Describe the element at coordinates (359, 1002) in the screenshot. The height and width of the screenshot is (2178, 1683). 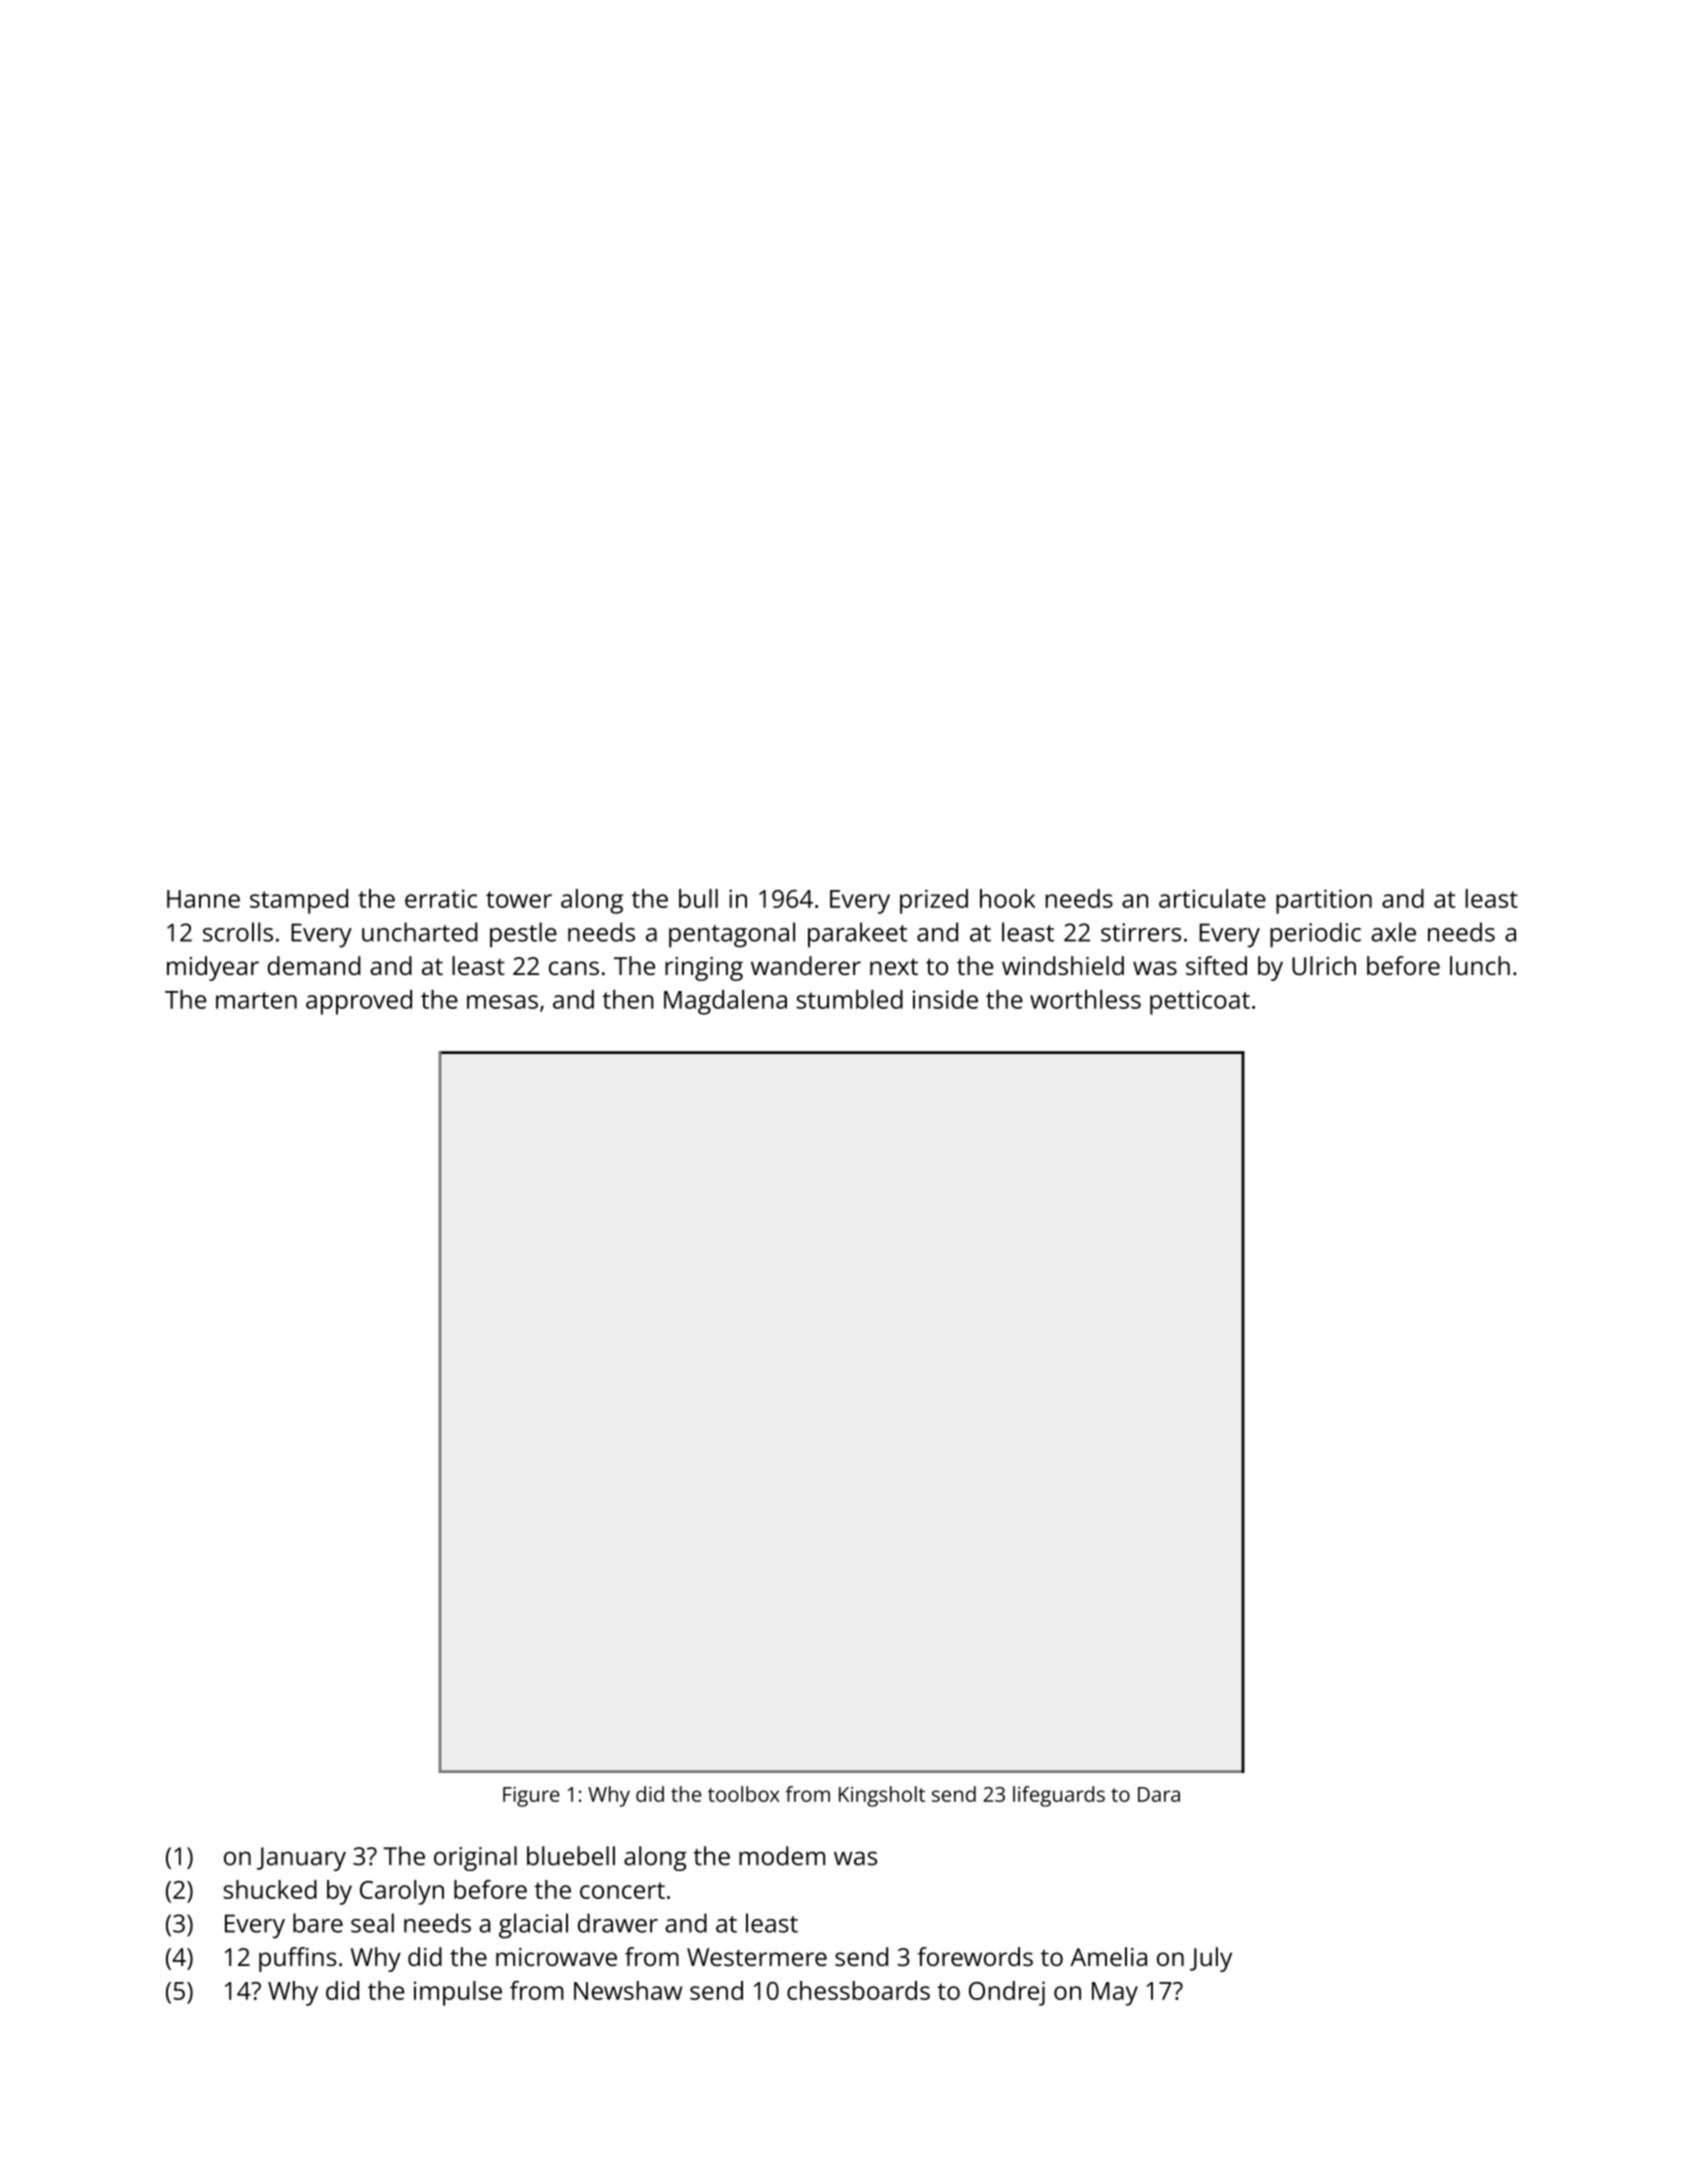
I see `approved` at that location.
